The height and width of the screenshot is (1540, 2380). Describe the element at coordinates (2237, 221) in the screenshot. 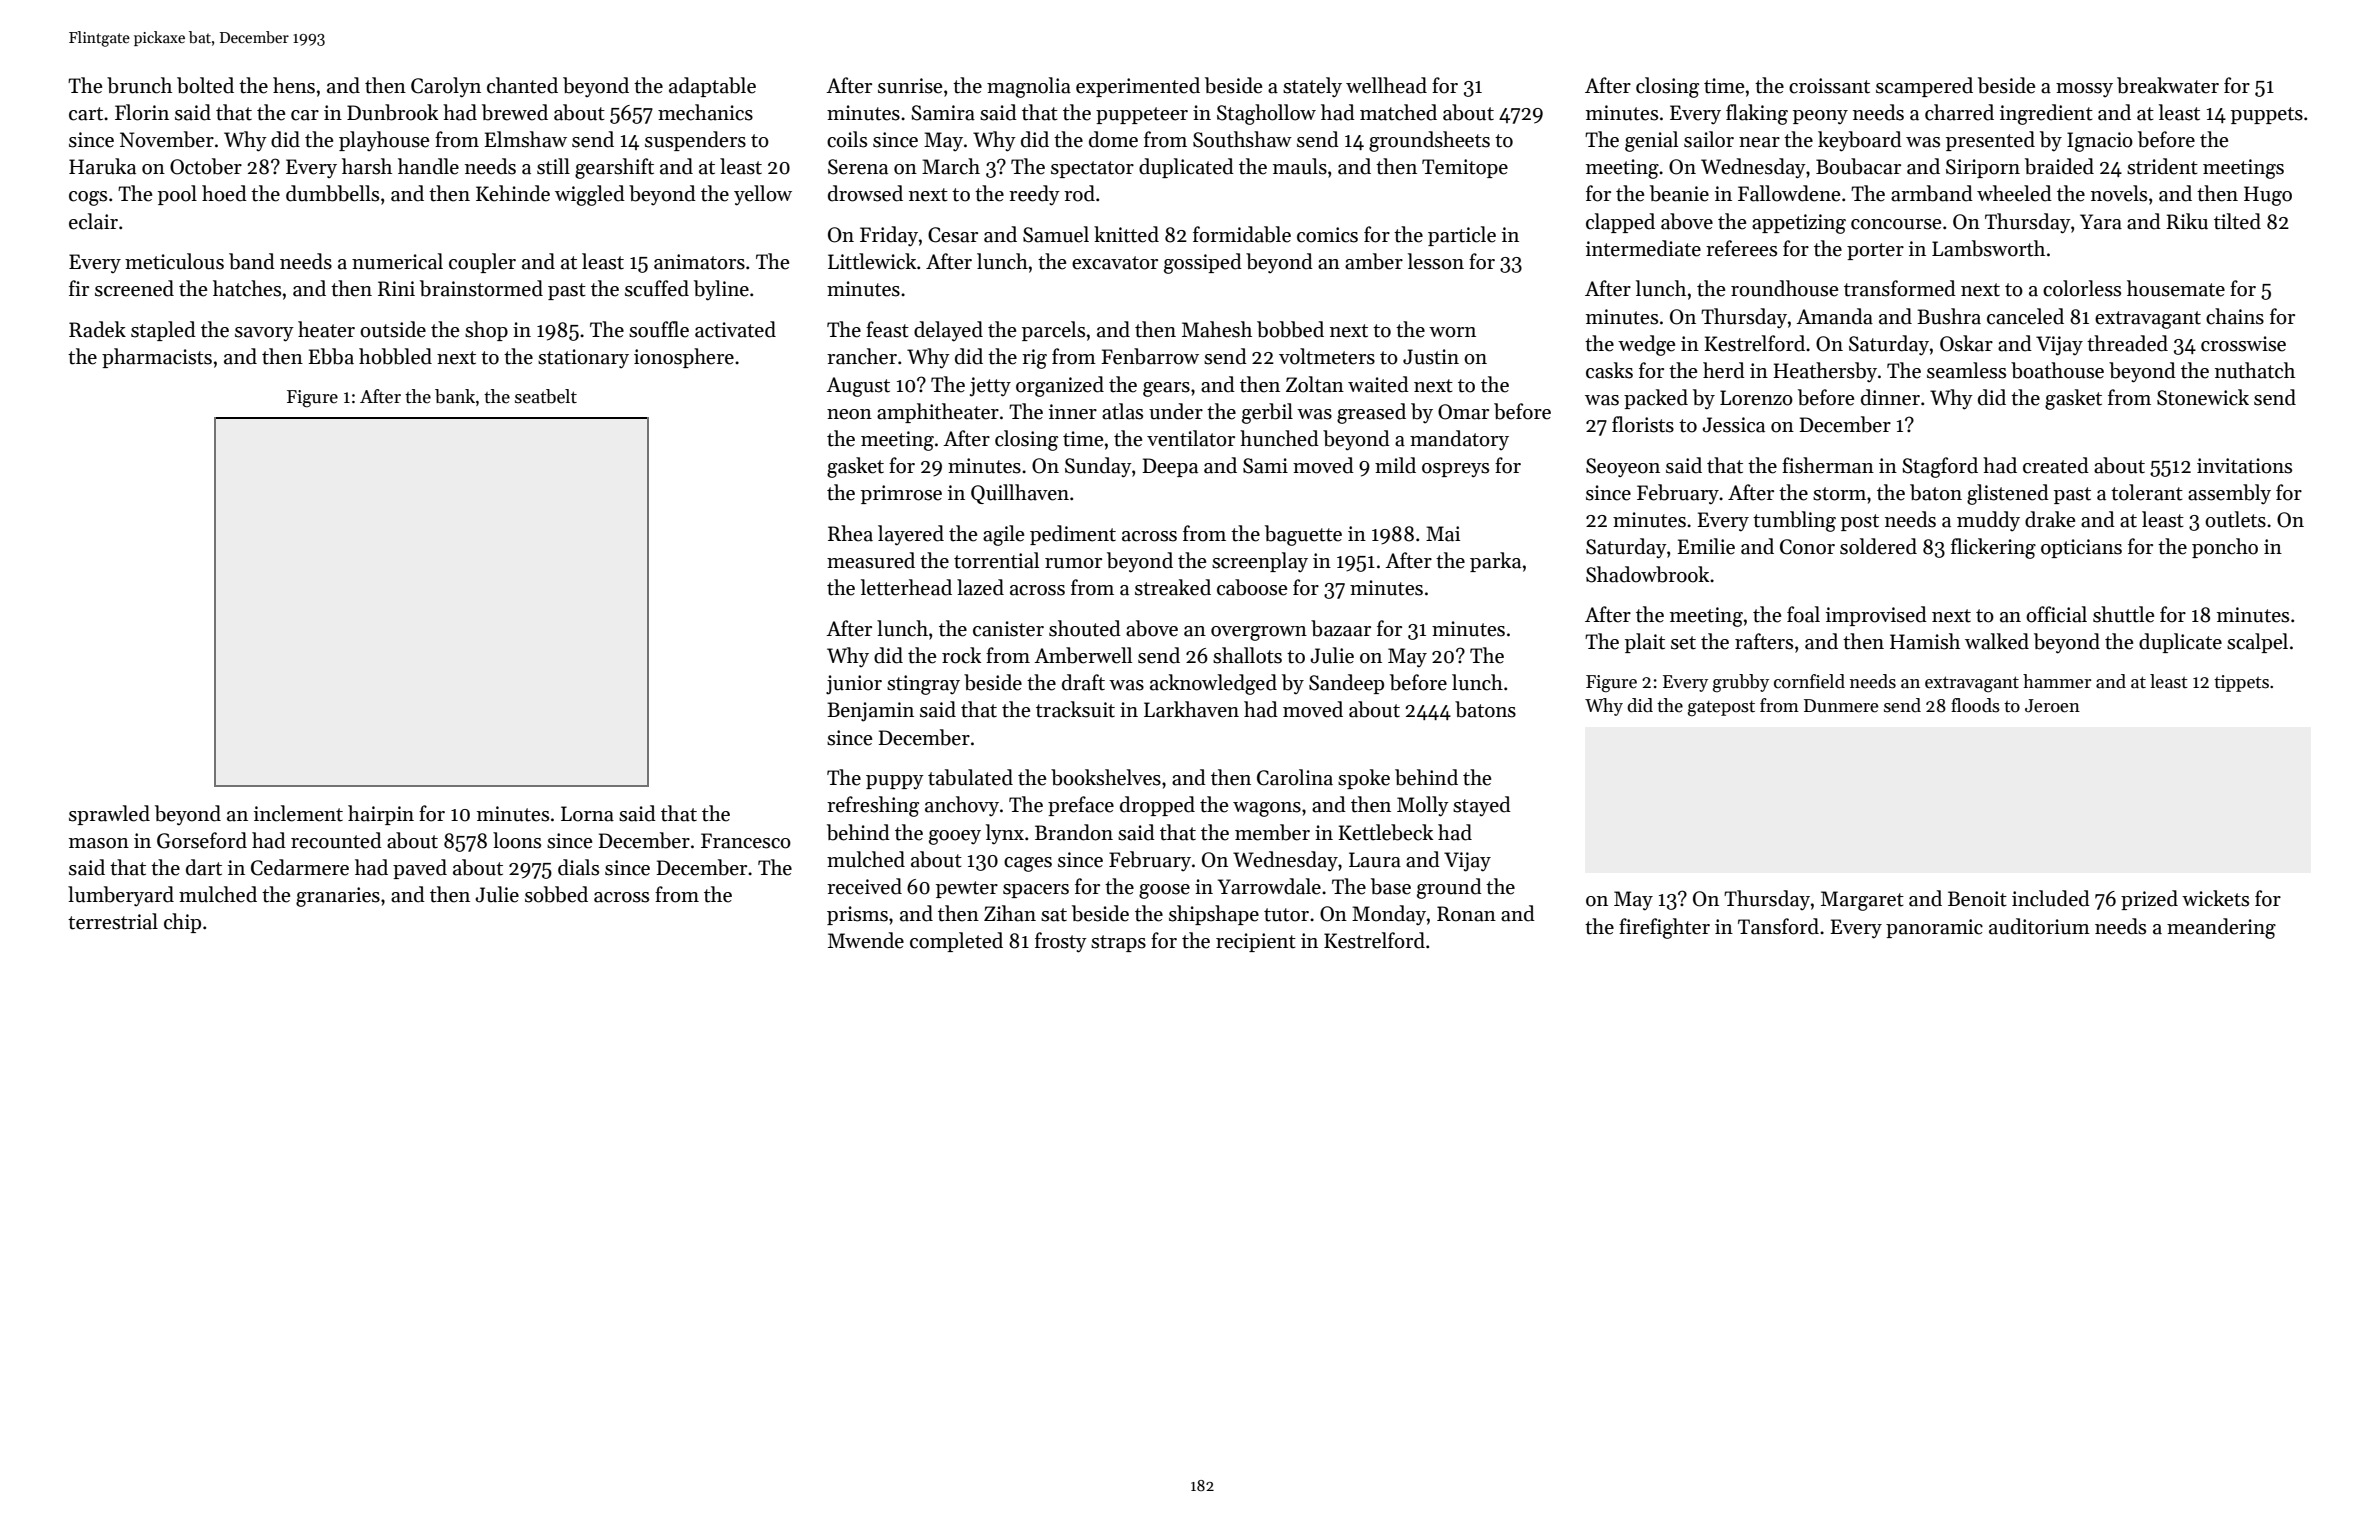

I see `tilted` at that location.
